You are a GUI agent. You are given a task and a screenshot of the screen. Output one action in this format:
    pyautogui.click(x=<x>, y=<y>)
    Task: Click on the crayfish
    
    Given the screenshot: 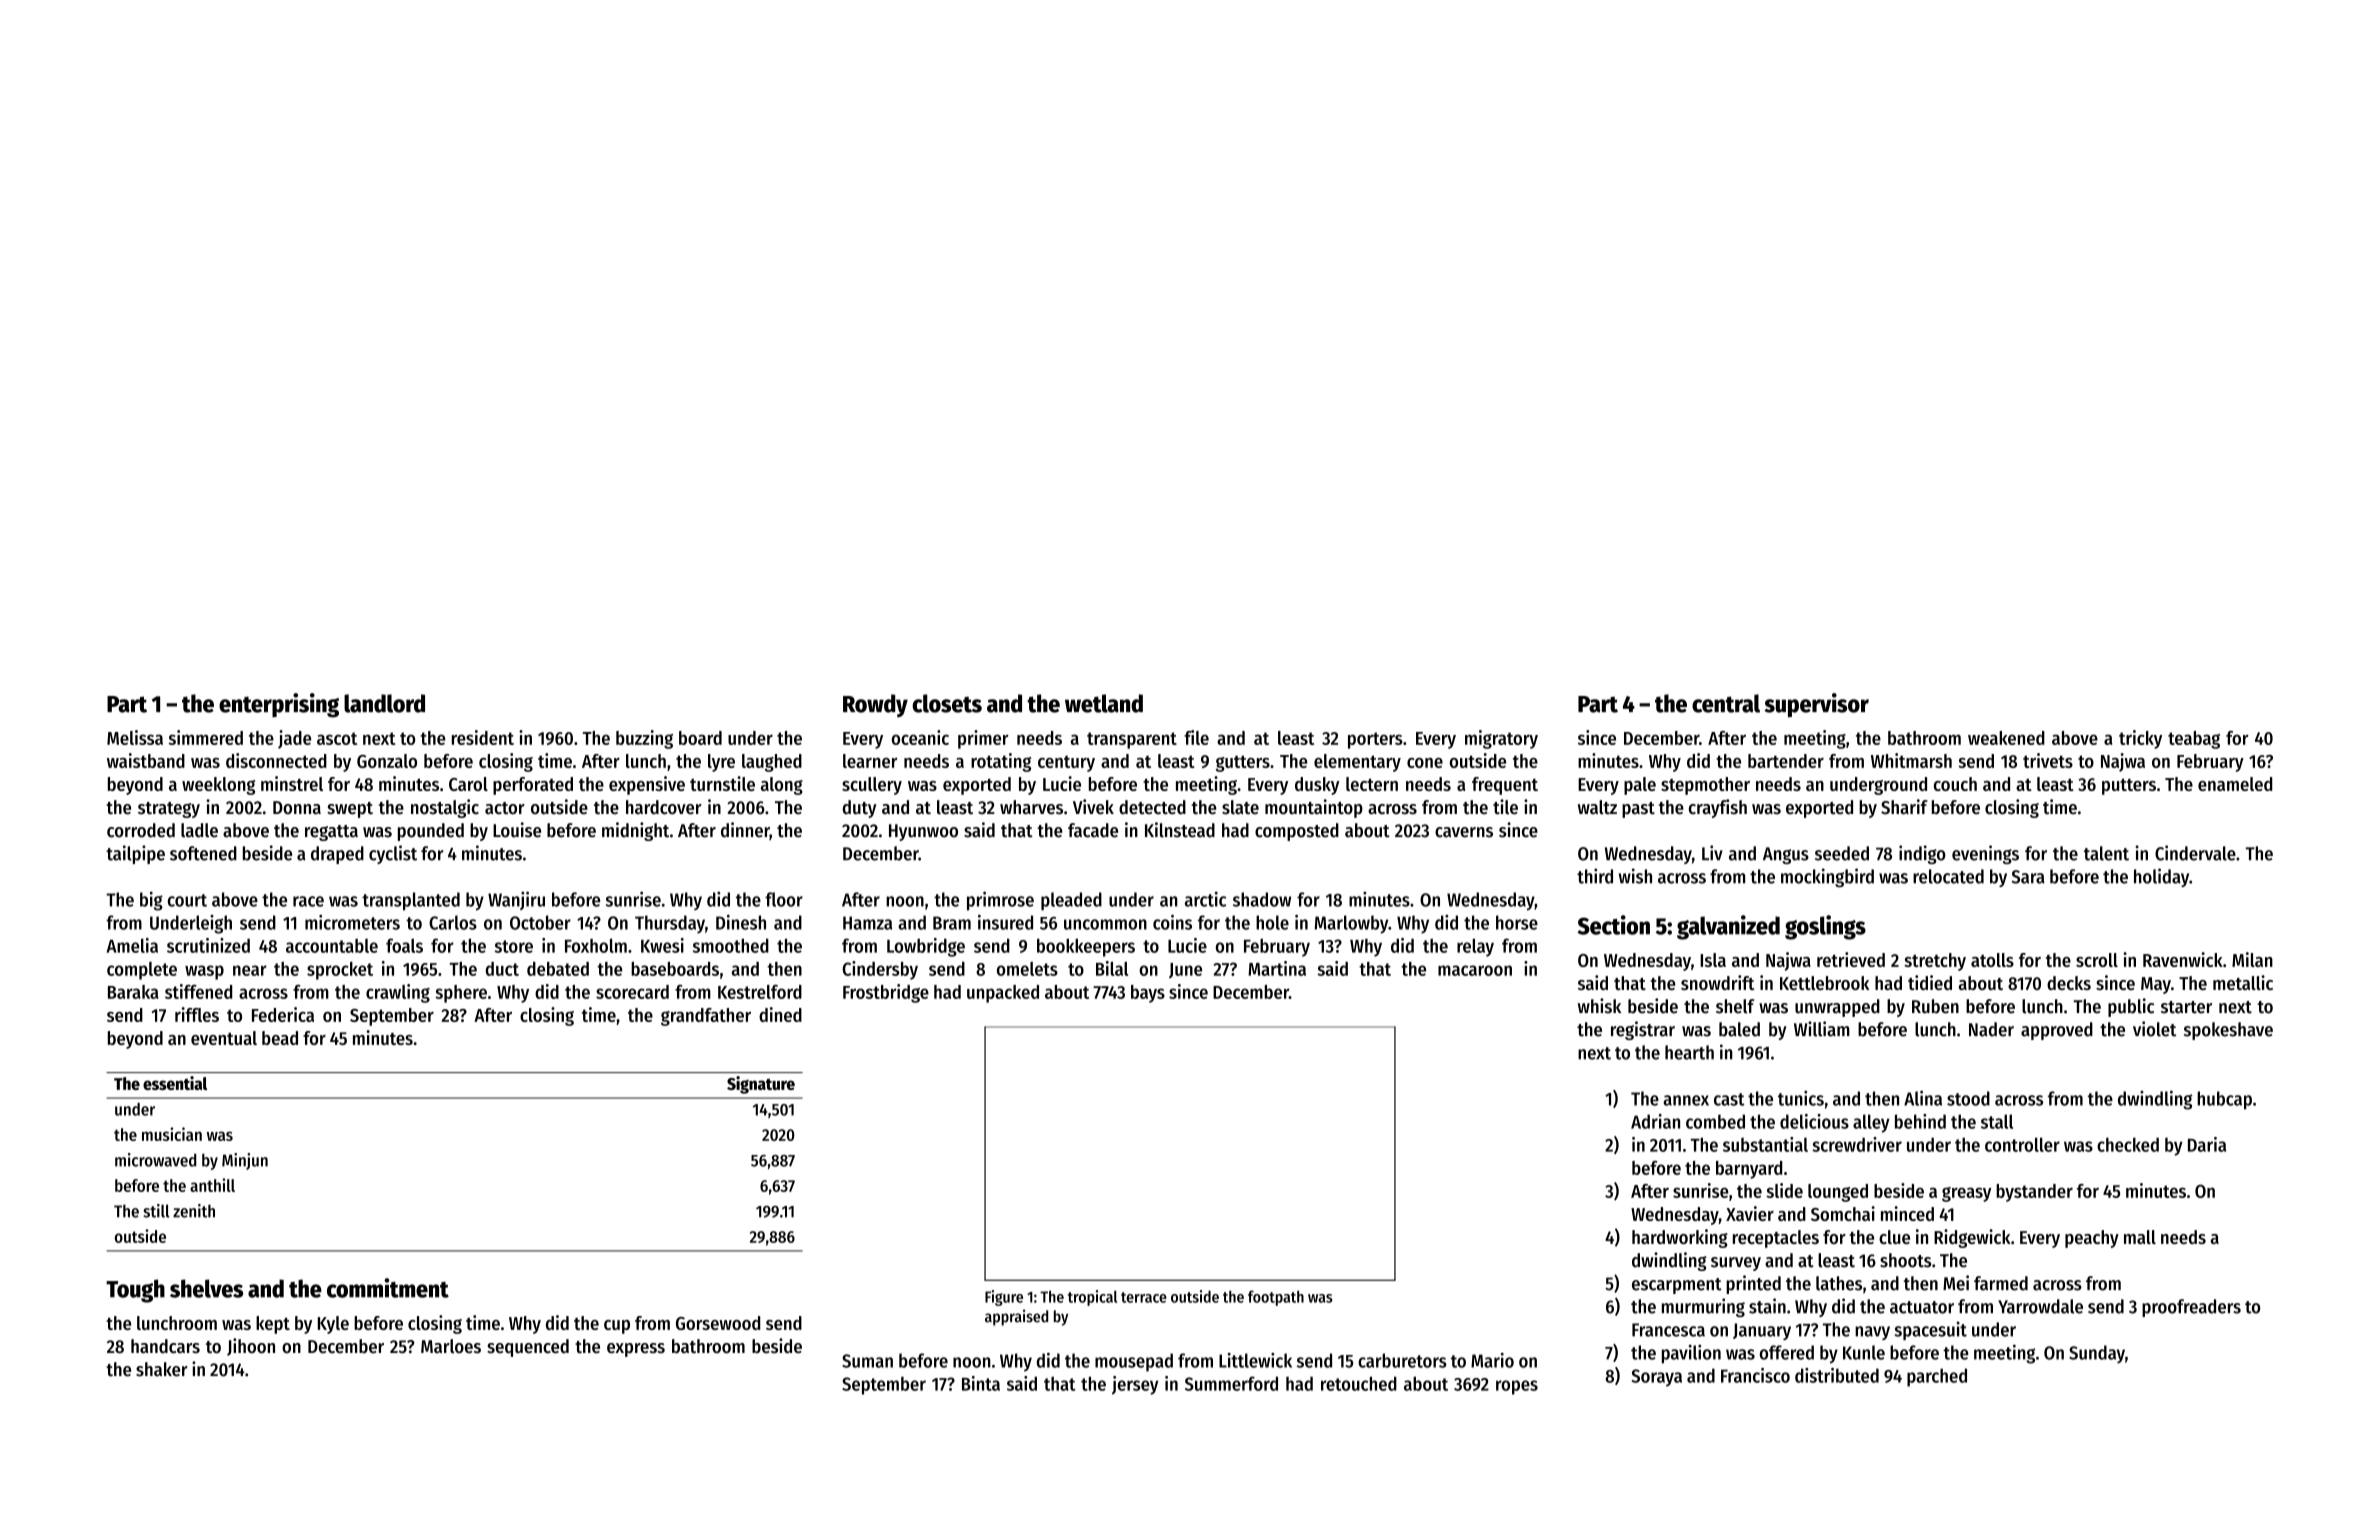 What is the action you would take?
    pyautogui.click(x=1718, y=808)
